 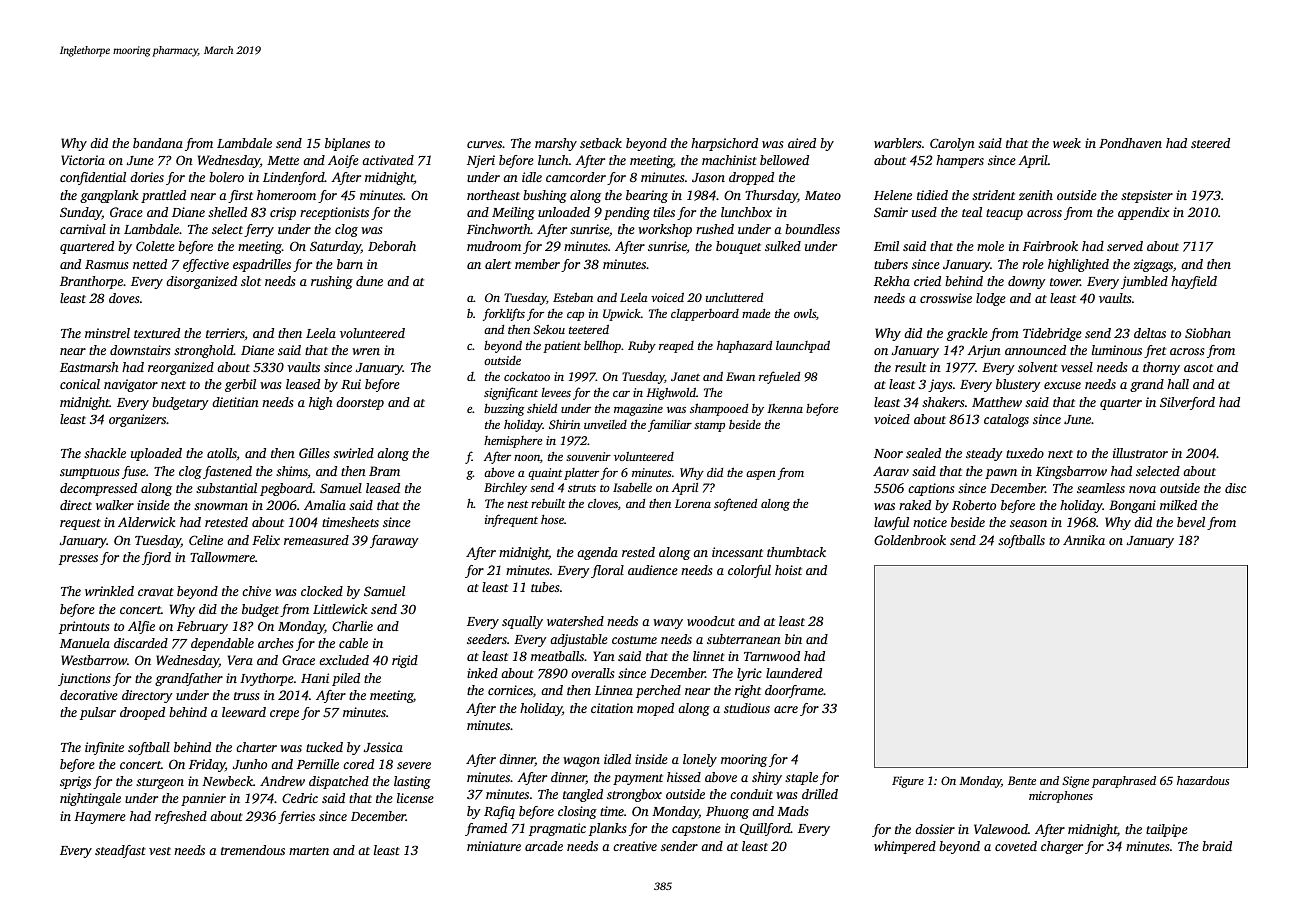 What do you see at coordinates (105, 453) in the document?
I see `shackle` at bounding box center [105, 453].
